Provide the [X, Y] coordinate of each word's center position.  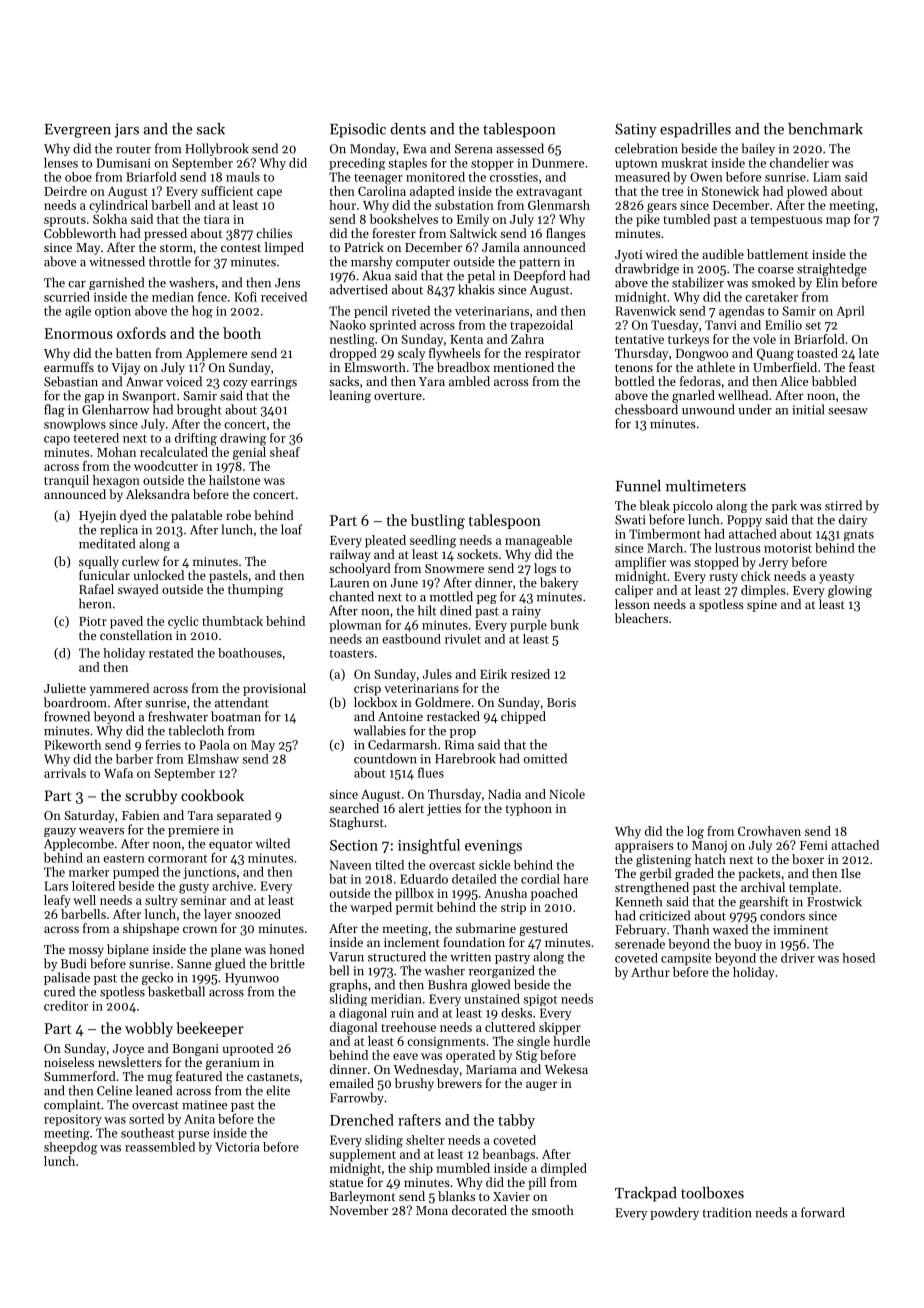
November [359, 1210]
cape [269, 194]
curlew [140, 561]
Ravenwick [645, 311]
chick [756, 576]
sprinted [392, 326]
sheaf [285, 452]
